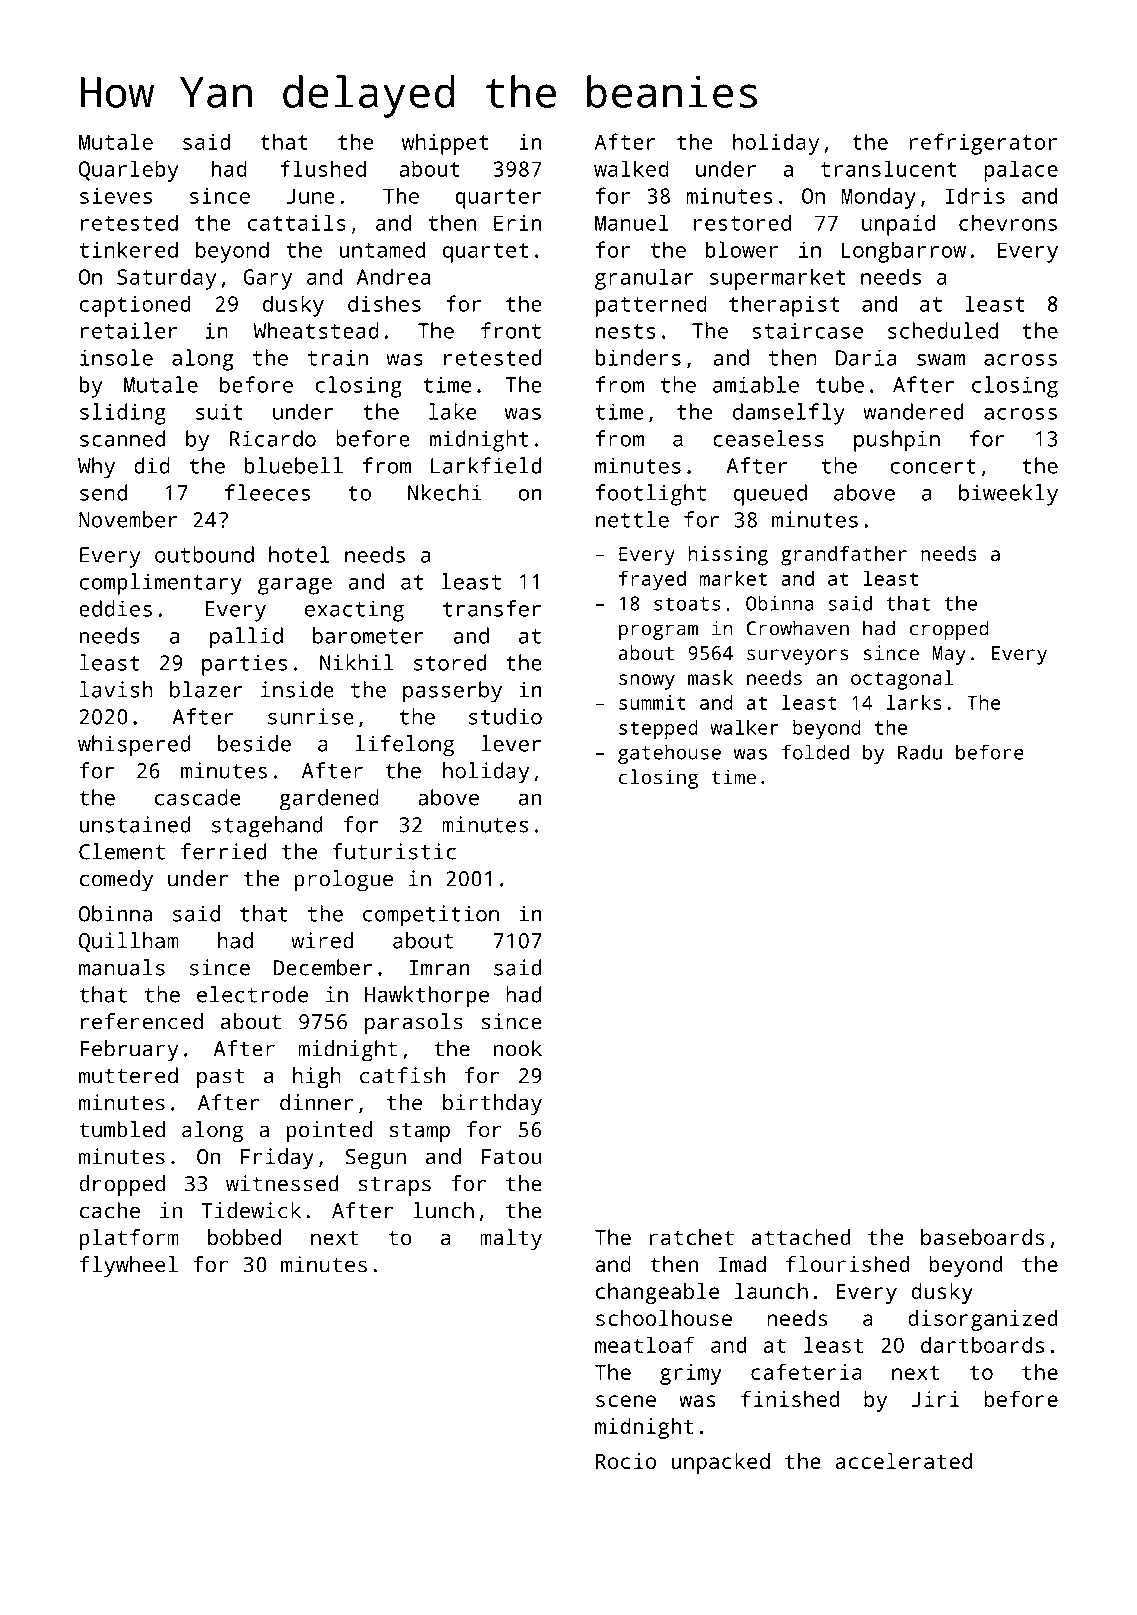 The width and height of the screenshot is (1137, 1615). Describe the element at coordinates (658, 730) in the screenshot. I see `stepped` at that location.
